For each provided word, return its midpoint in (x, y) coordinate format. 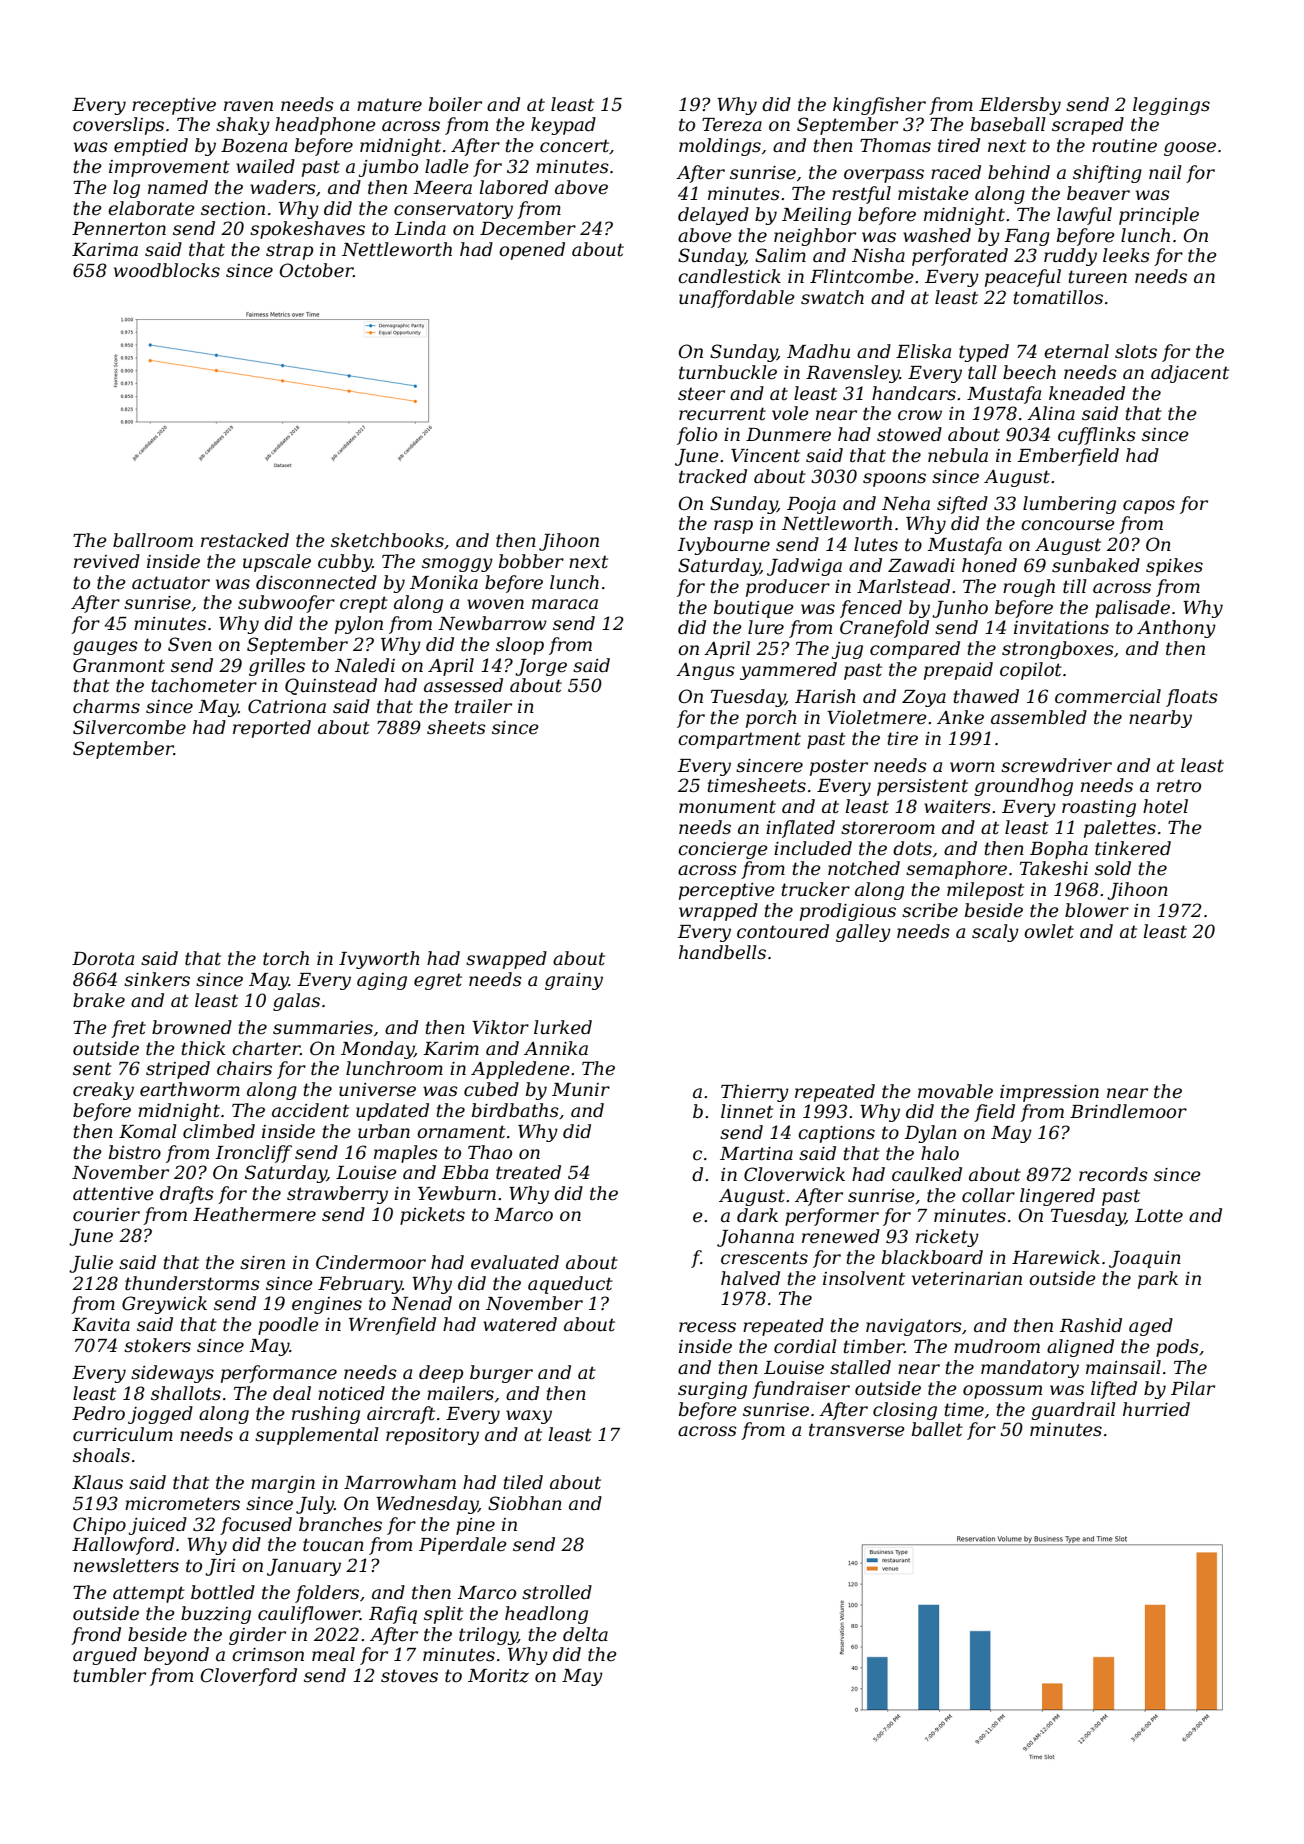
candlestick (729, 276)
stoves (409, 1676)
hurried (1156, 1409)
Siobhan (525, 1503)
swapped (506, 960)
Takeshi (1054, 868)
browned (192, 1027)
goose (1190, 149)
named (178, 187)
